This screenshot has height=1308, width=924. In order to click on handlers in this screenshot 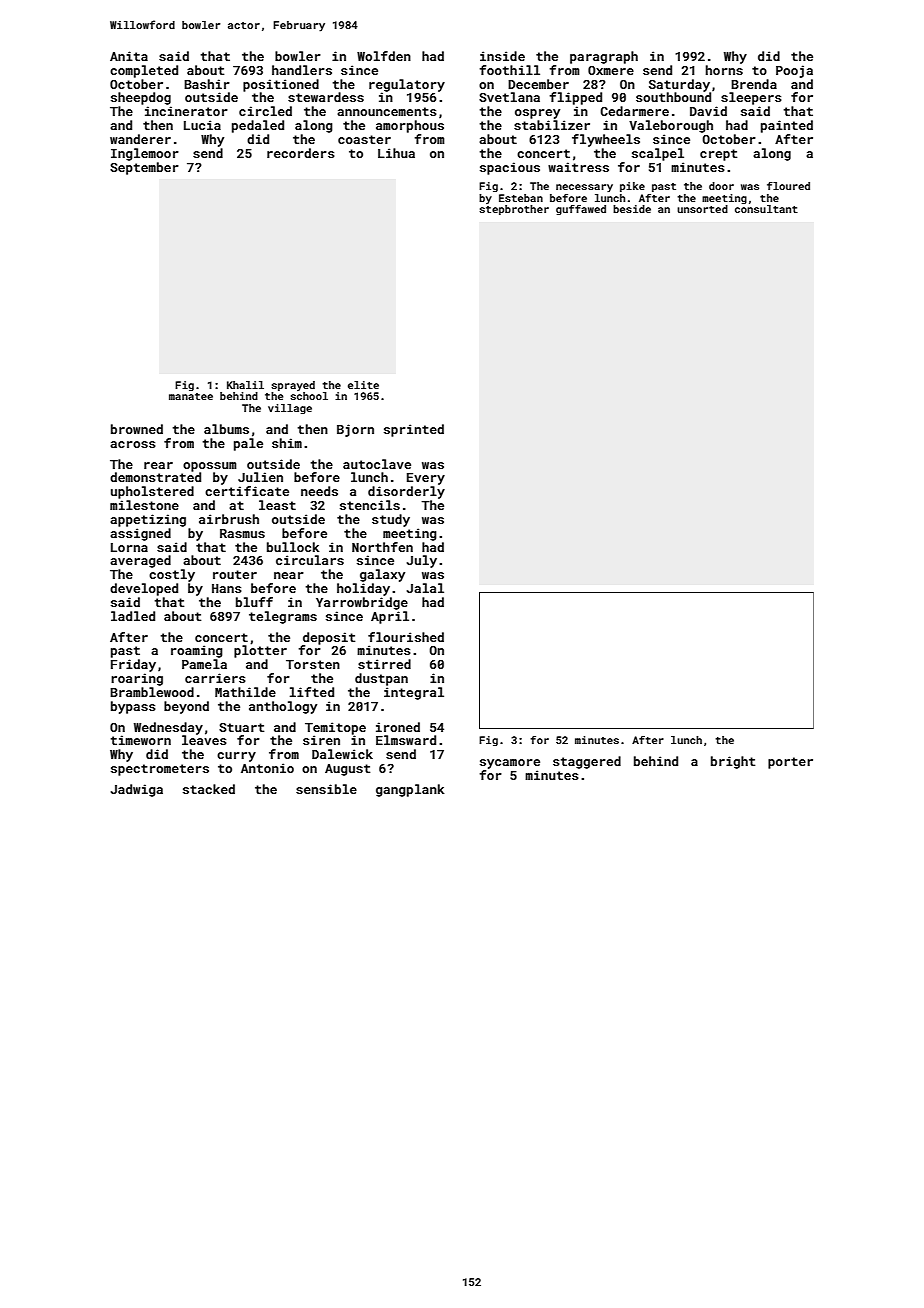, I will do `click(302, 70)`.
